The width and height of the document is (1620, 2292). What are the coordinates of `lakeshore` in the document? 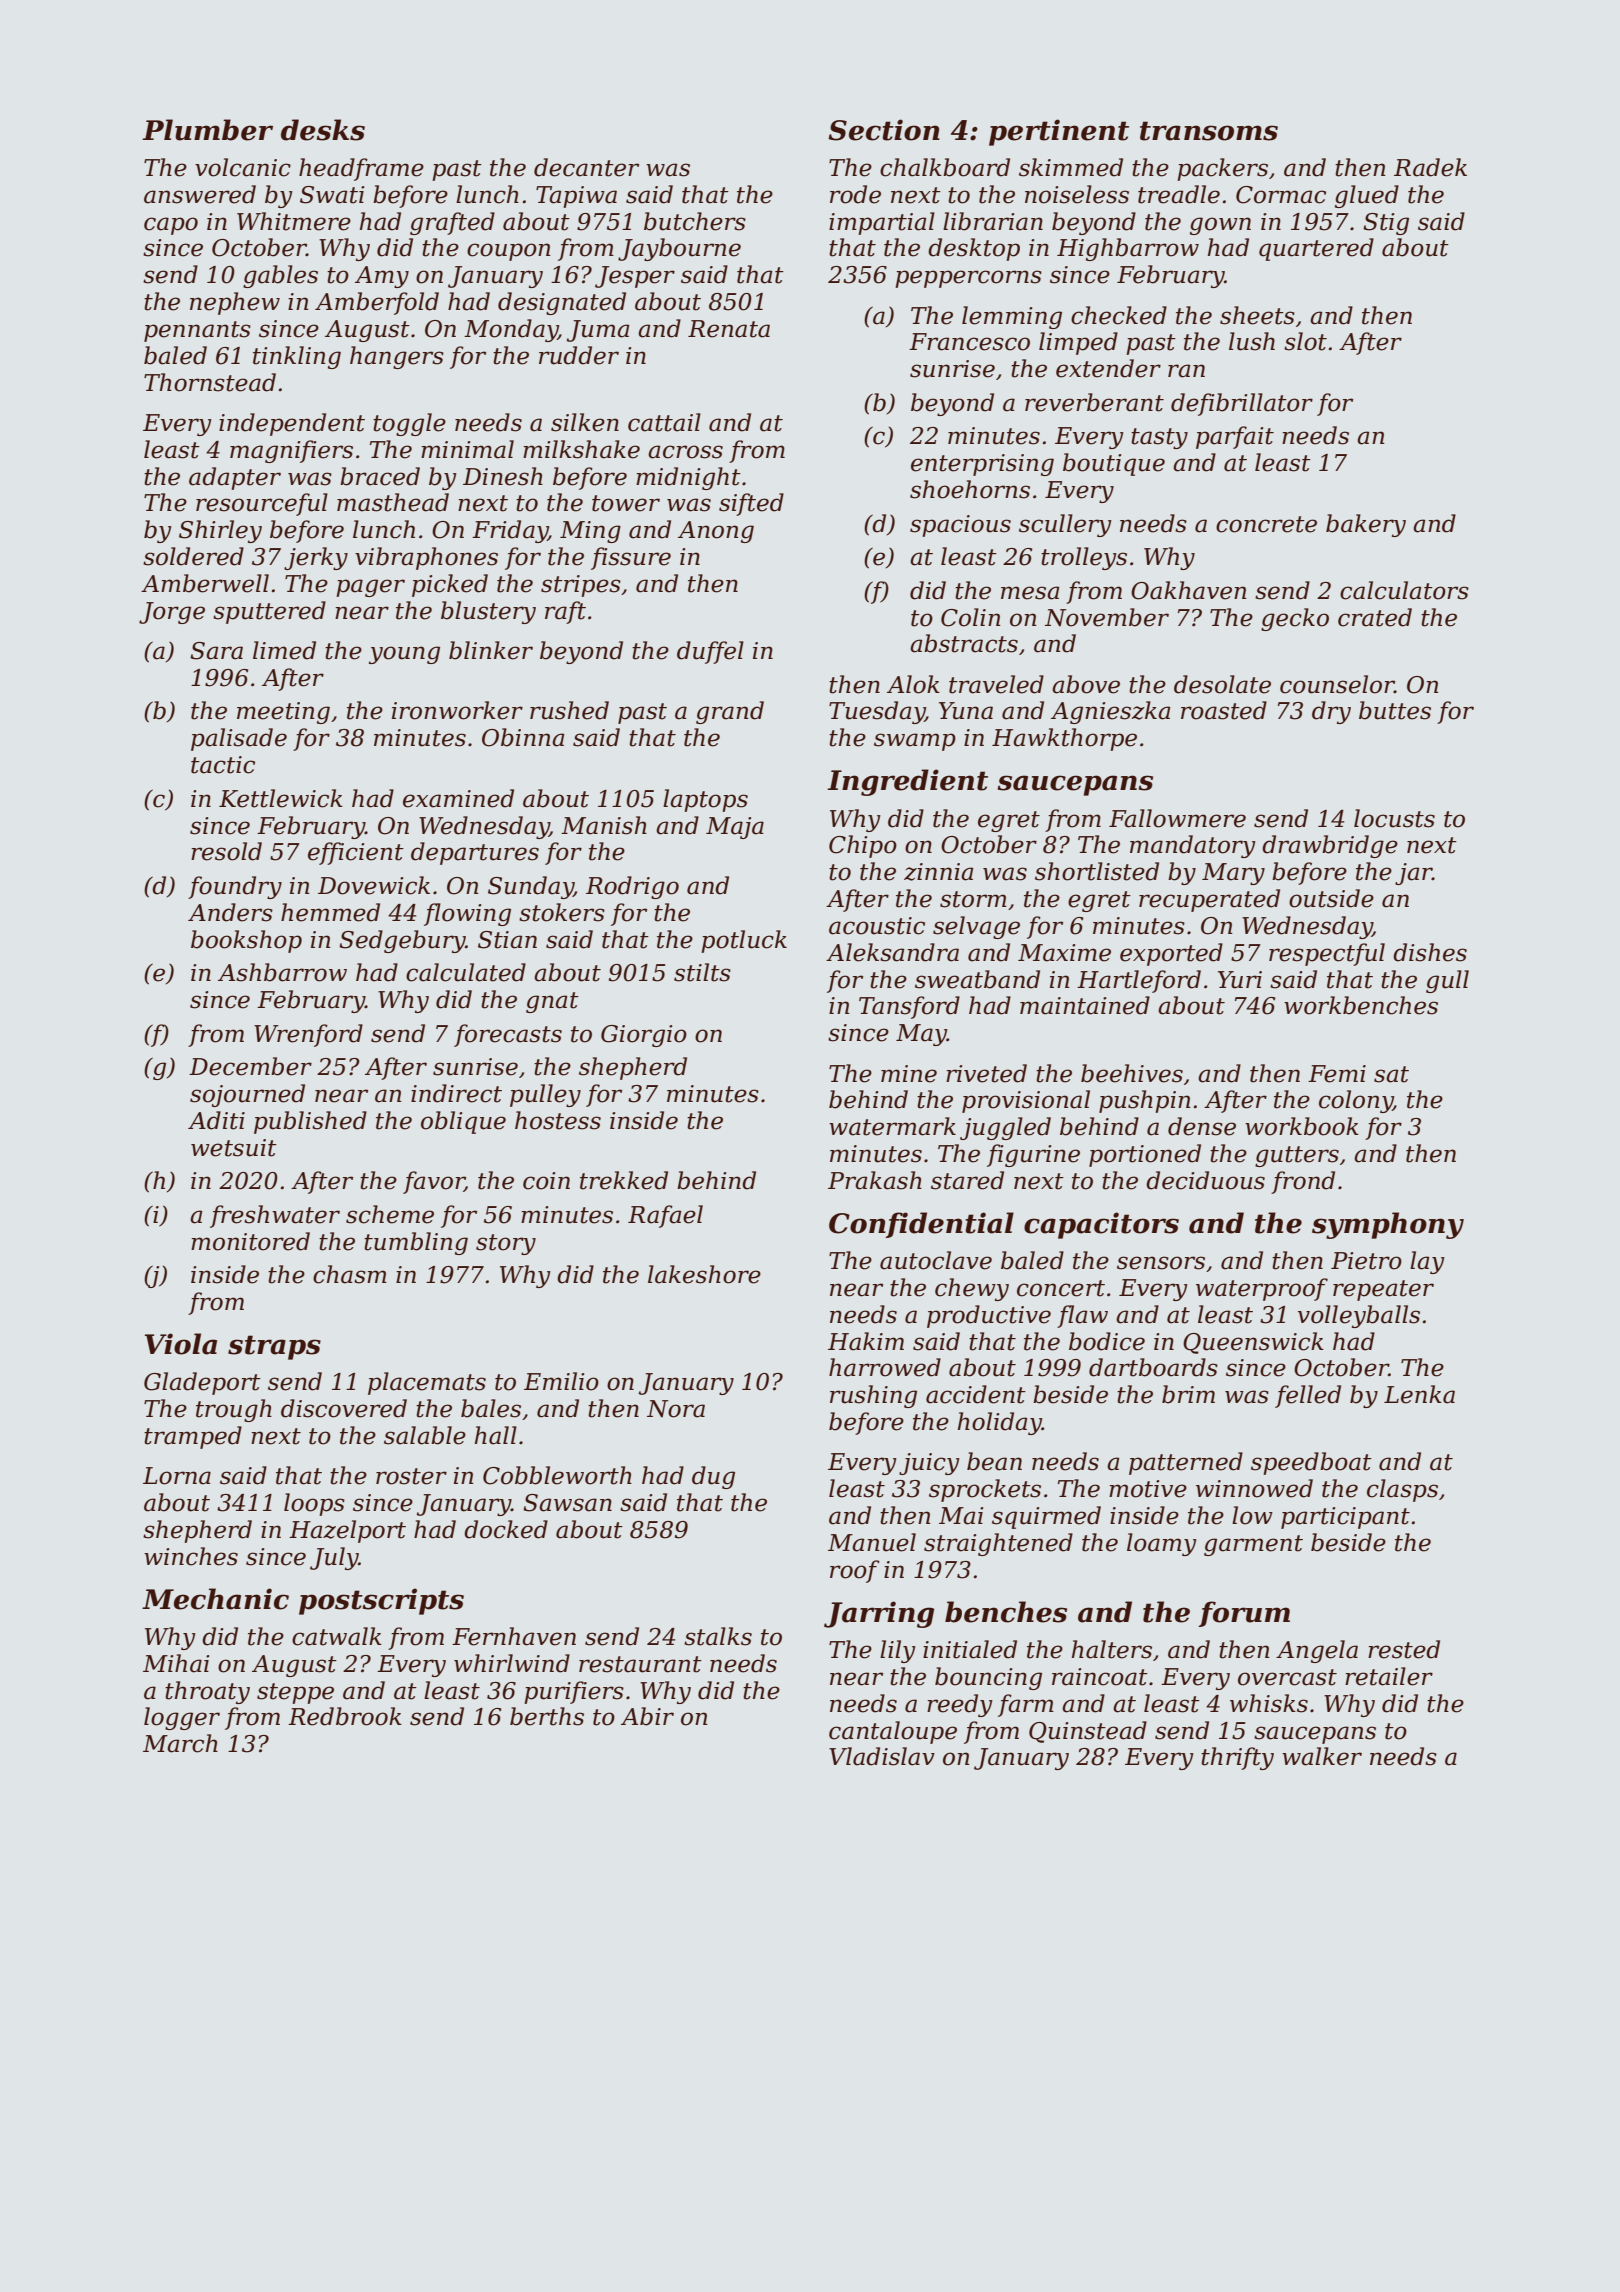 It's located at (704, 1274).
